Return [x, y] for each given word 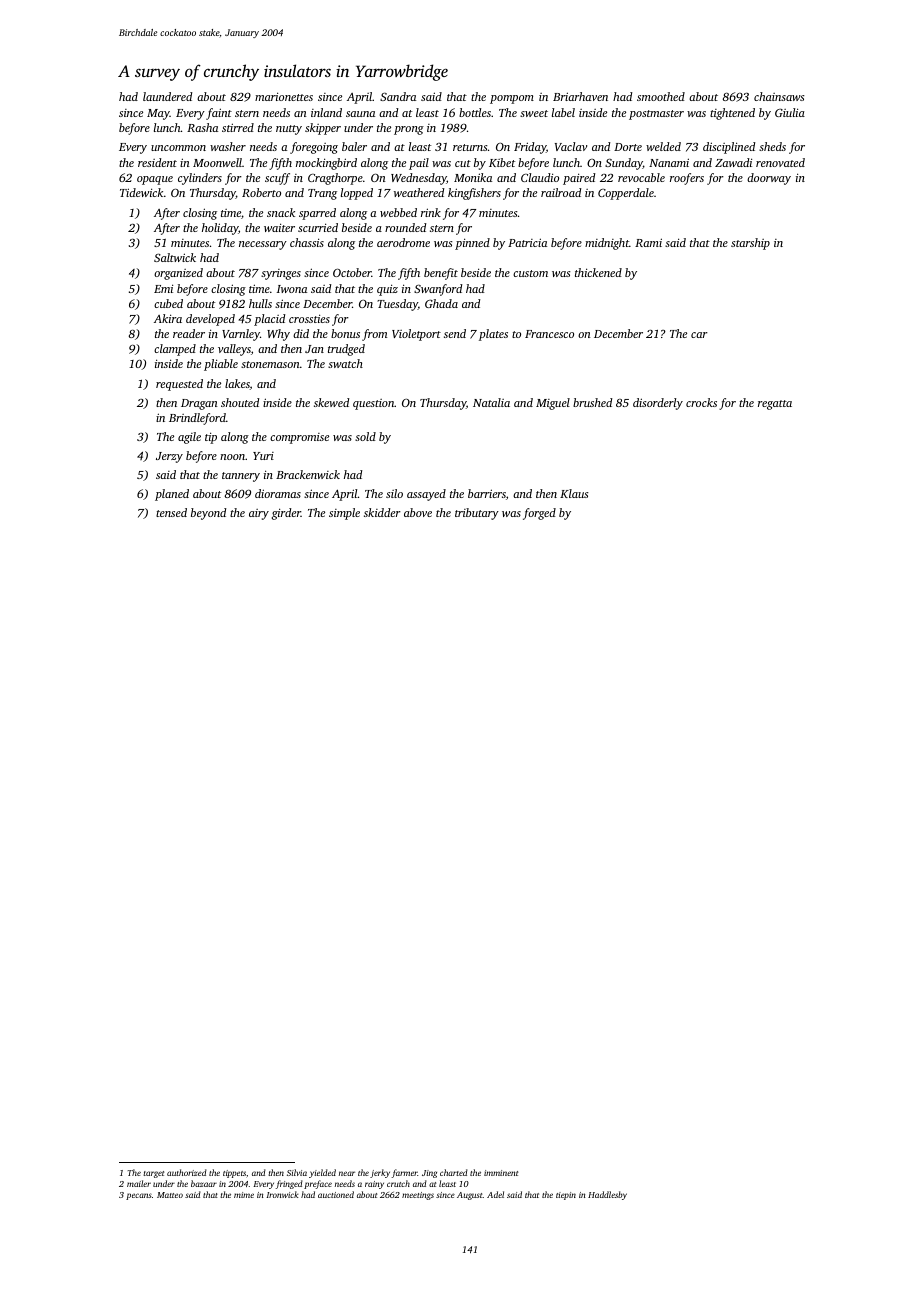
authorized [187, 1172]
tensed [171, 512]
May [158, 114]
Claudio [540, 177]
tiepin [566, 1196]
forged [539, 514]
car [699, 335]
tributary [477, 514]
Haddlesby [607, 1195]
